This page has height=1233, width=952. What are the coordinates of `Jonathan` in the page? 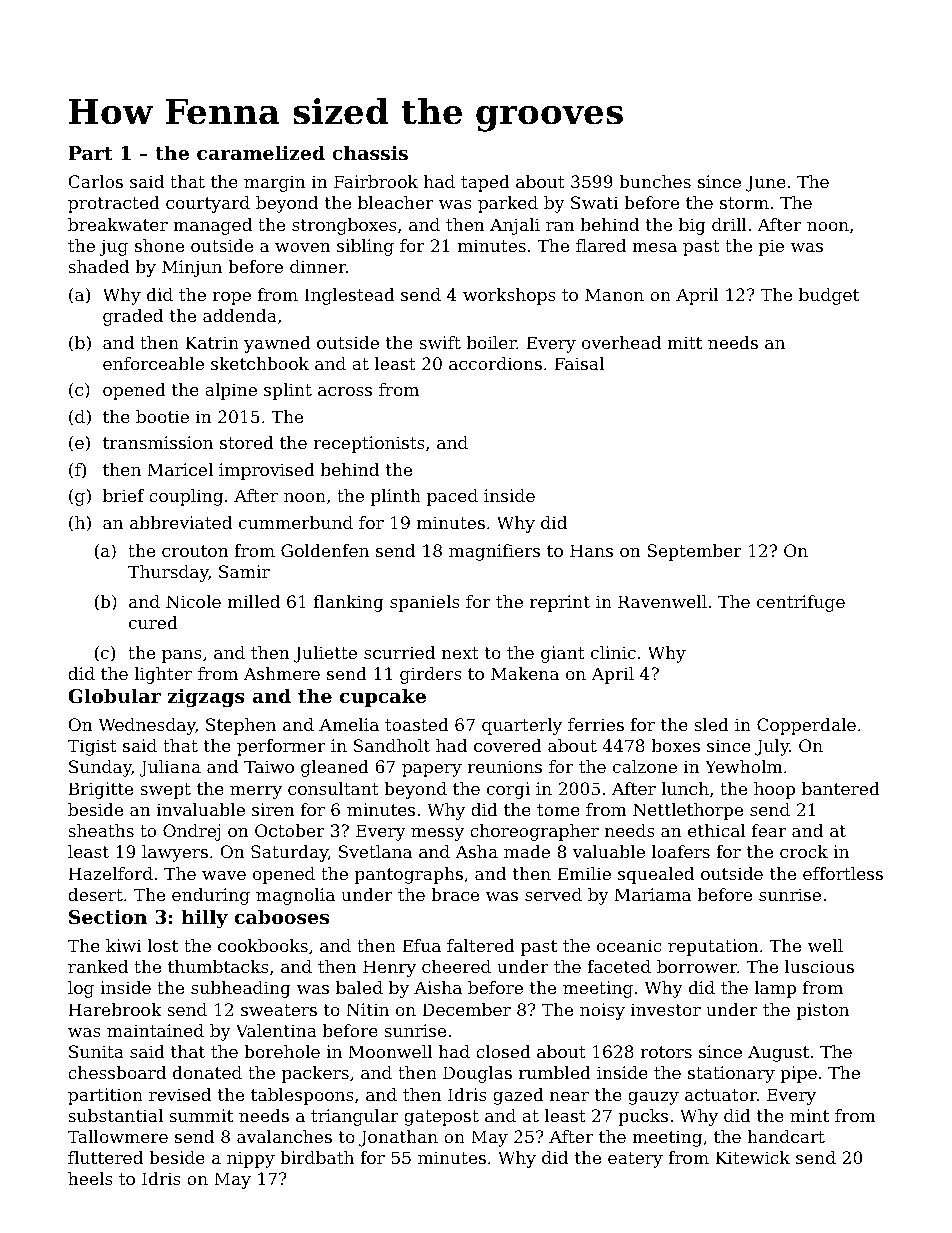 It's located at (398, 1138).
